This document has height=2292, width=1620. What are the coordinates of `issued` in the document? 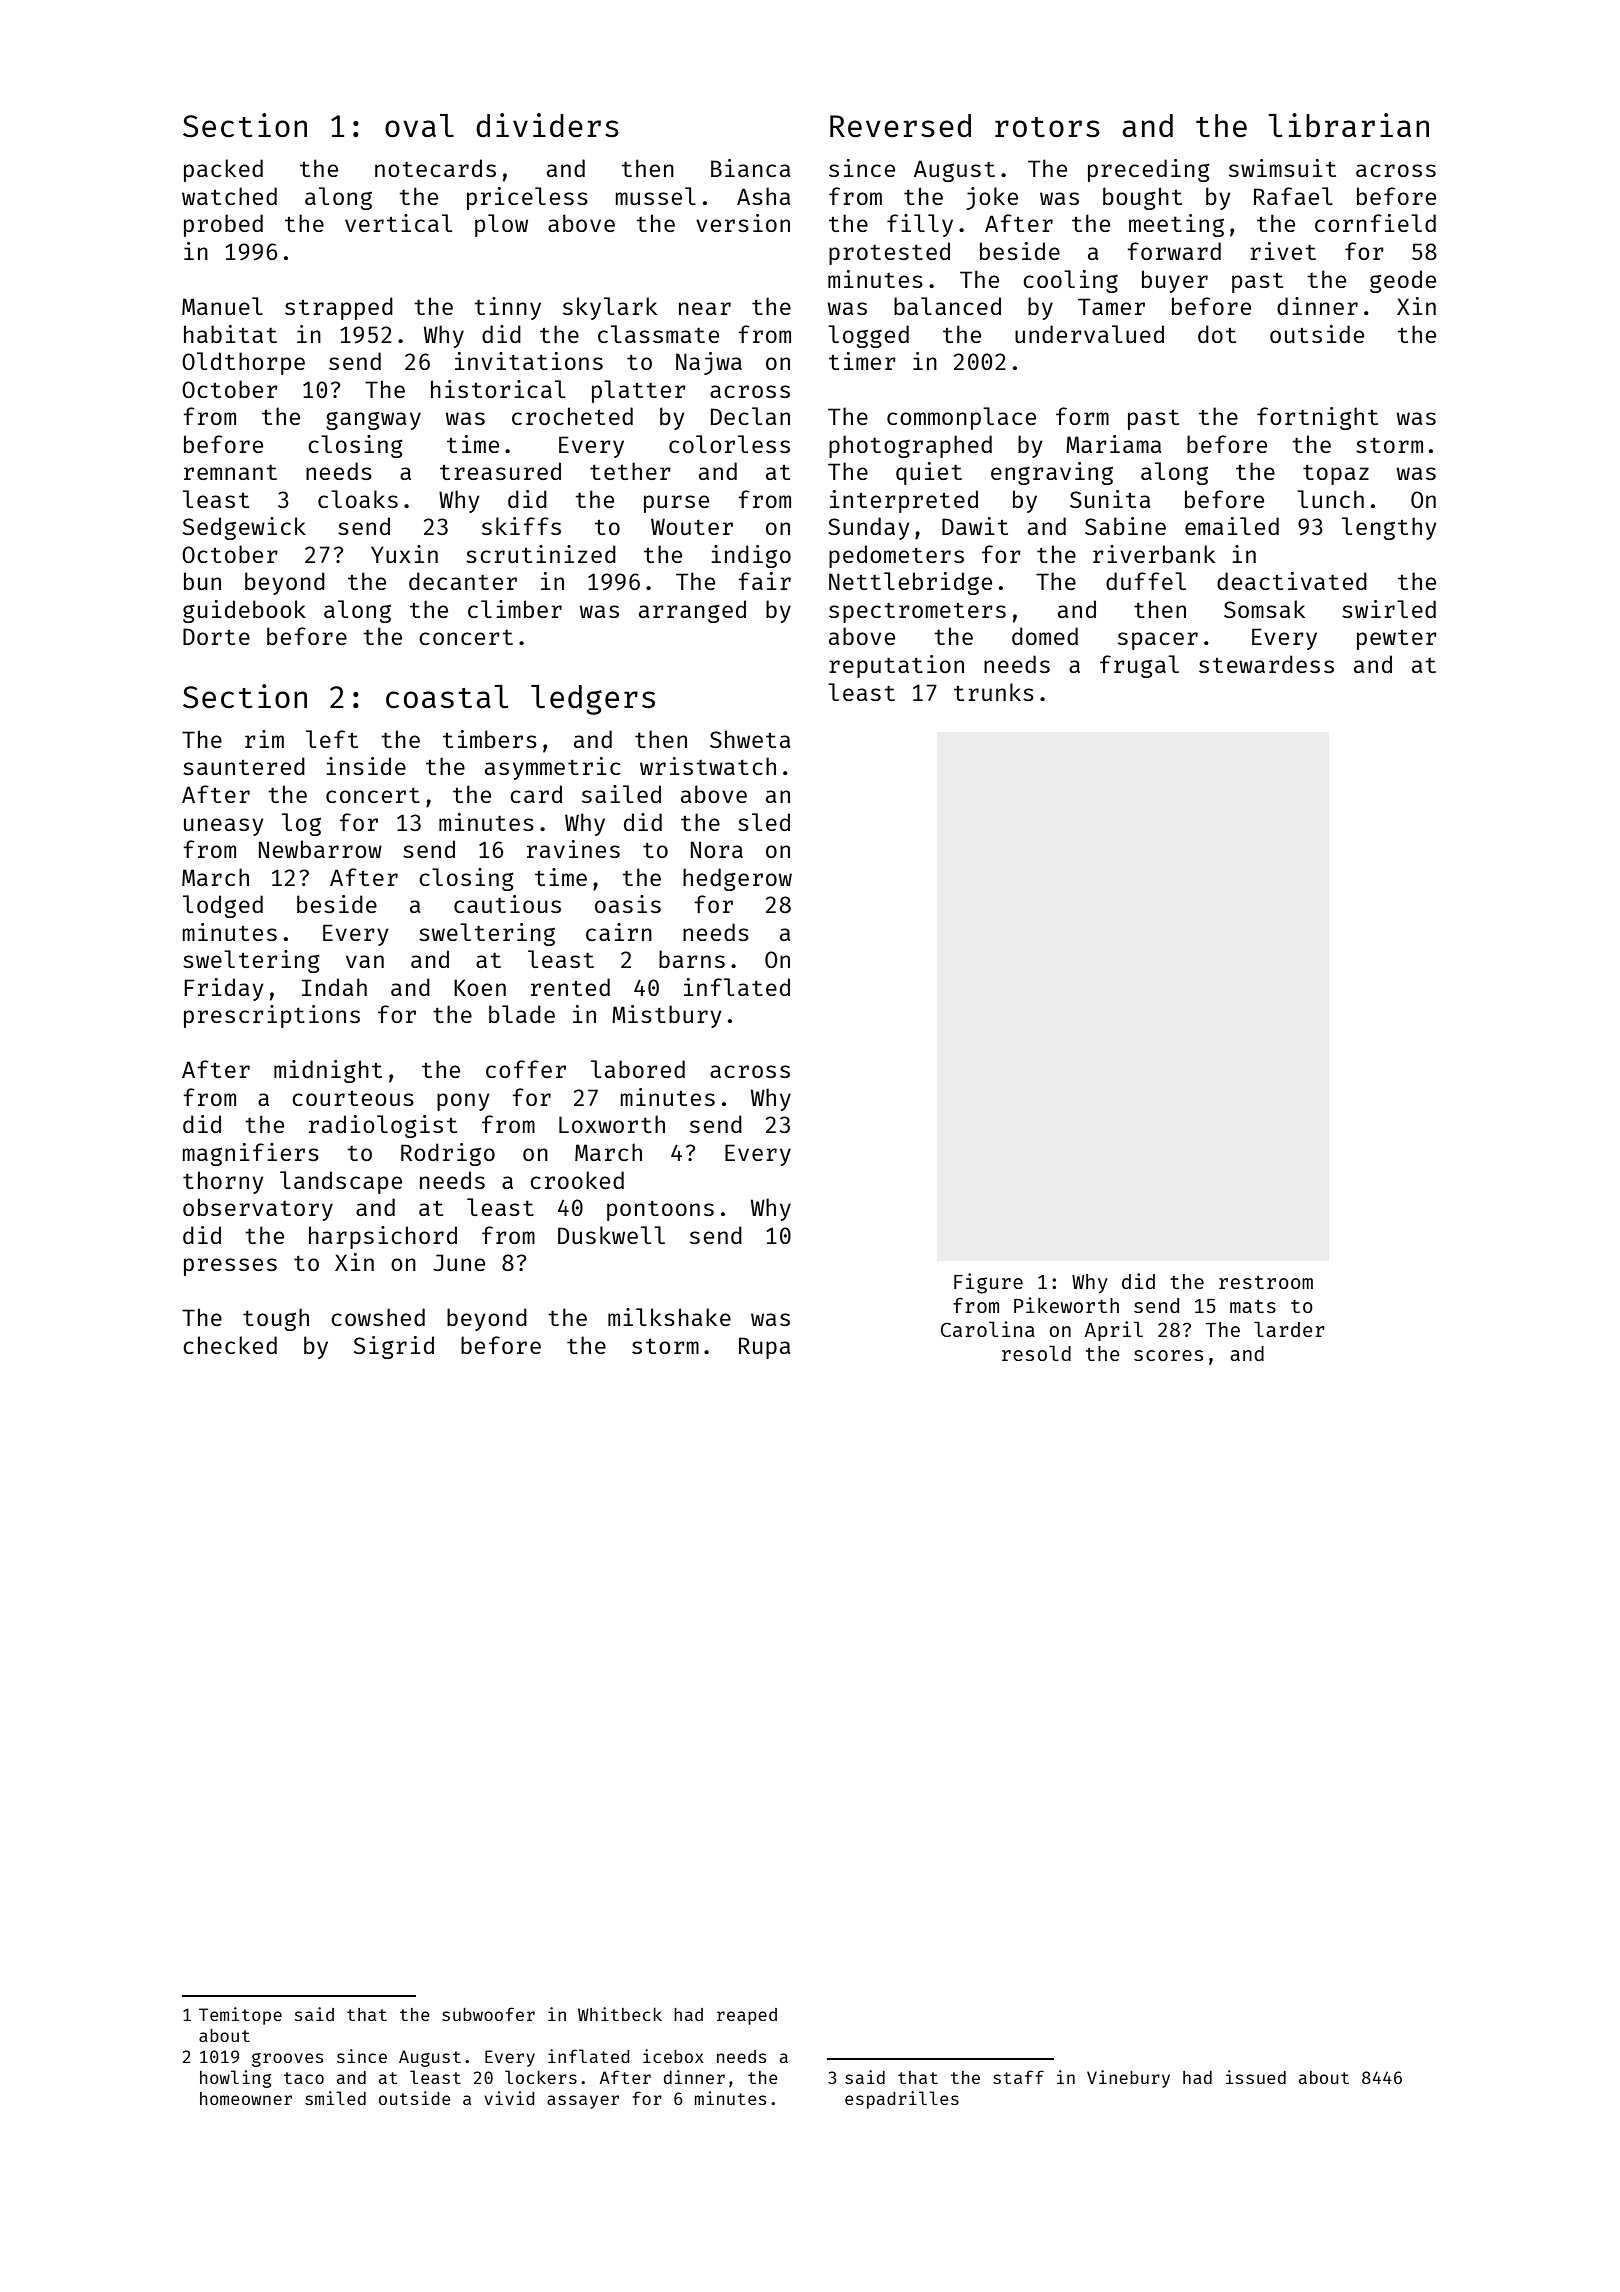 It's located at (1256, 2077).
